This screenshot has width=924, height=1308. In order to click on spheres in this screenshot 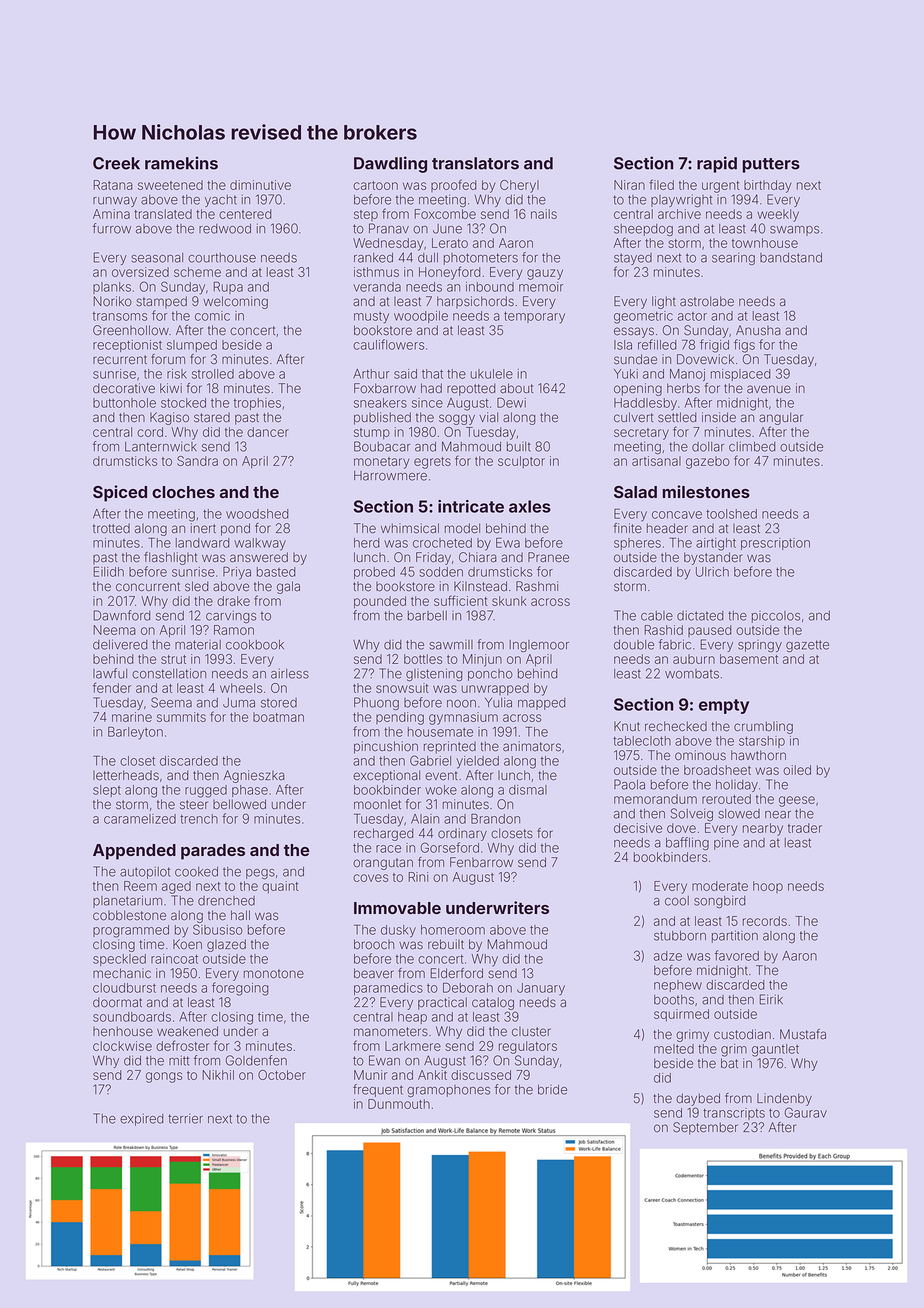, I will do `click(637, 544)`.
